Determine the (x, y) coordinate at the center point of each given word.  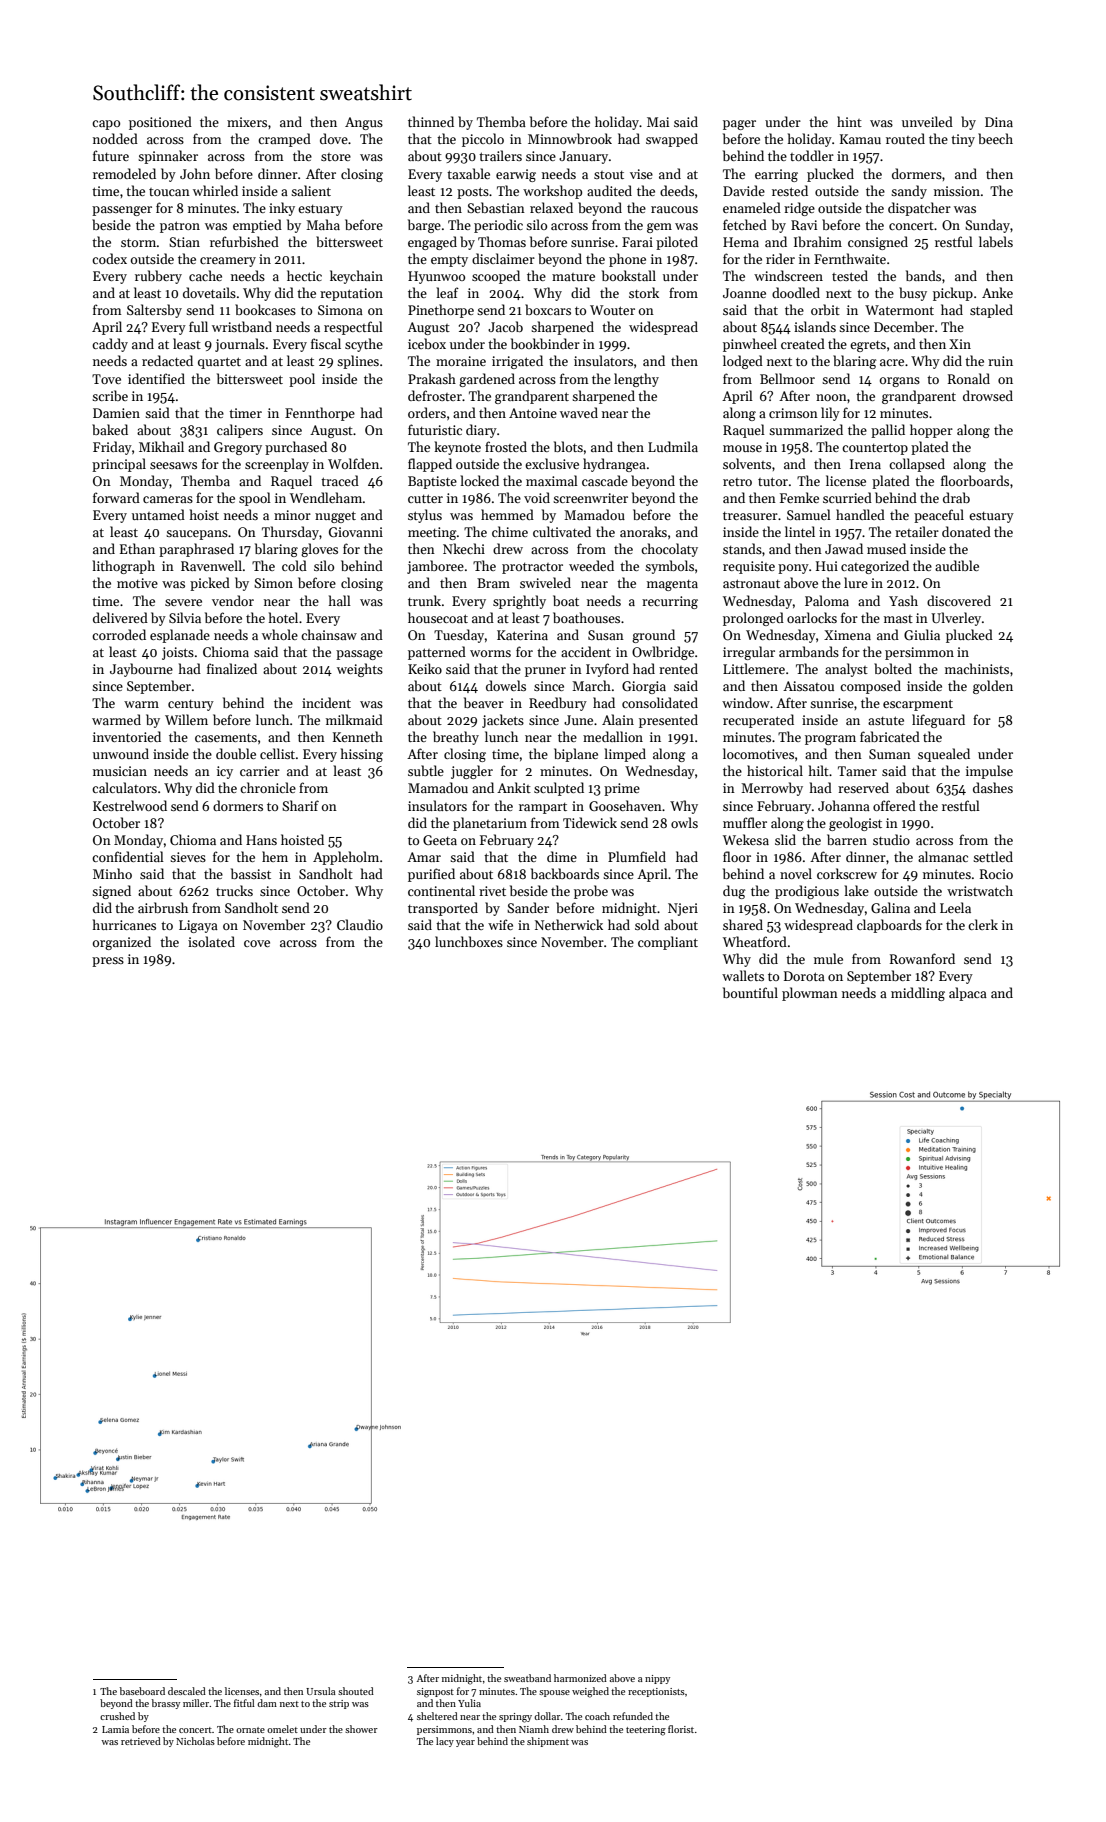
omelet (282, 1729)
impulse (989, 772)
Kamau (860, 139)
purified (431, 875)
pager (739, 125)
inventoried (127, 736)
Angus (364, 123)
